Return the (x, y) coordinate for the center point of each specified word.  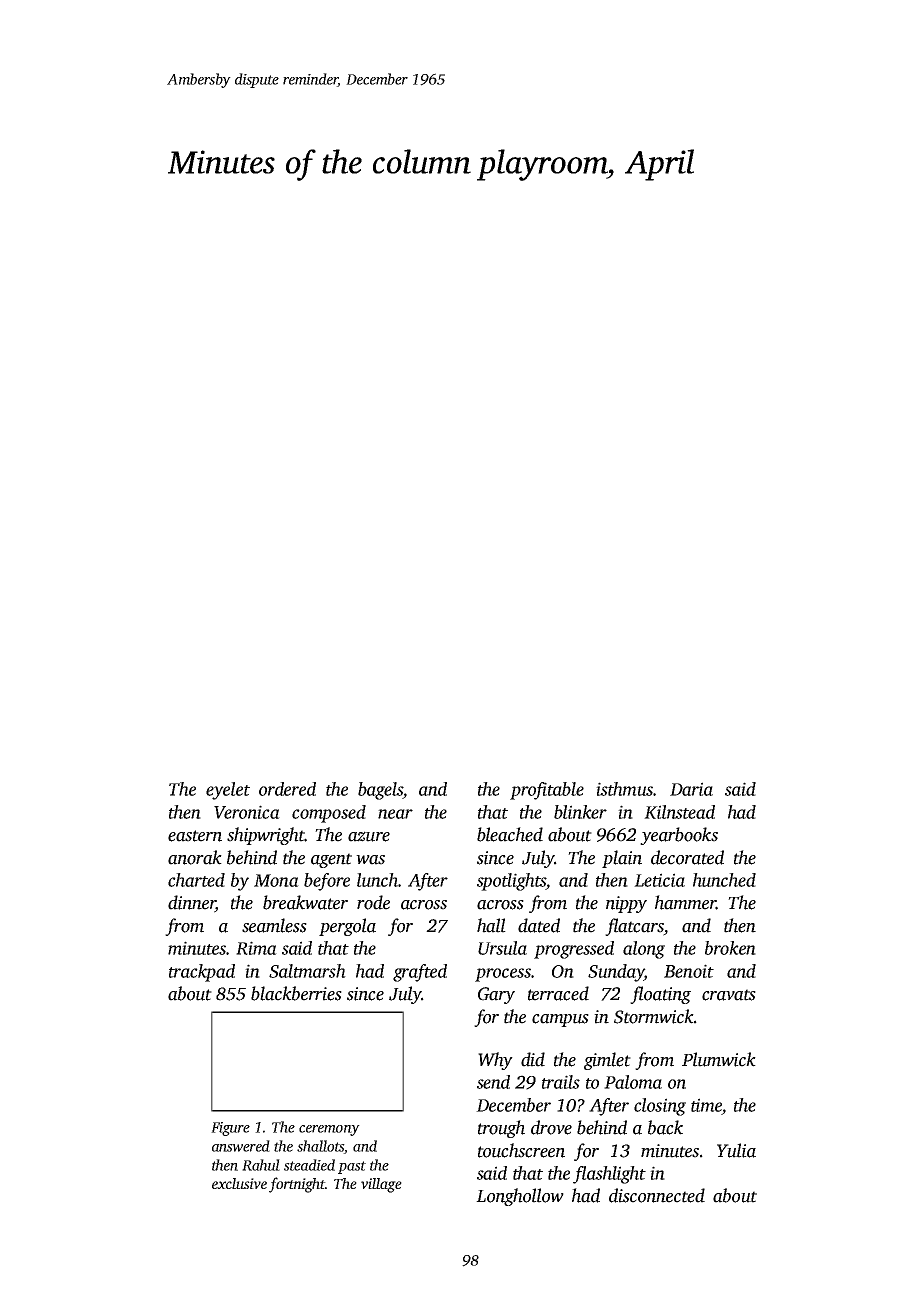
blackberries (296, 993)
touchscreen (521, 1150)
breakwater (305, 902)
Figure (230, 1129)
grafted (420, 973)
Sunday (616, 973)
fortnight (297, 1185)
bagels (380, 791)
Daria (691, 789)
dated (539, 925)
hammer (685, 902)
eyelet (228, 791)
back (665, 1127)
